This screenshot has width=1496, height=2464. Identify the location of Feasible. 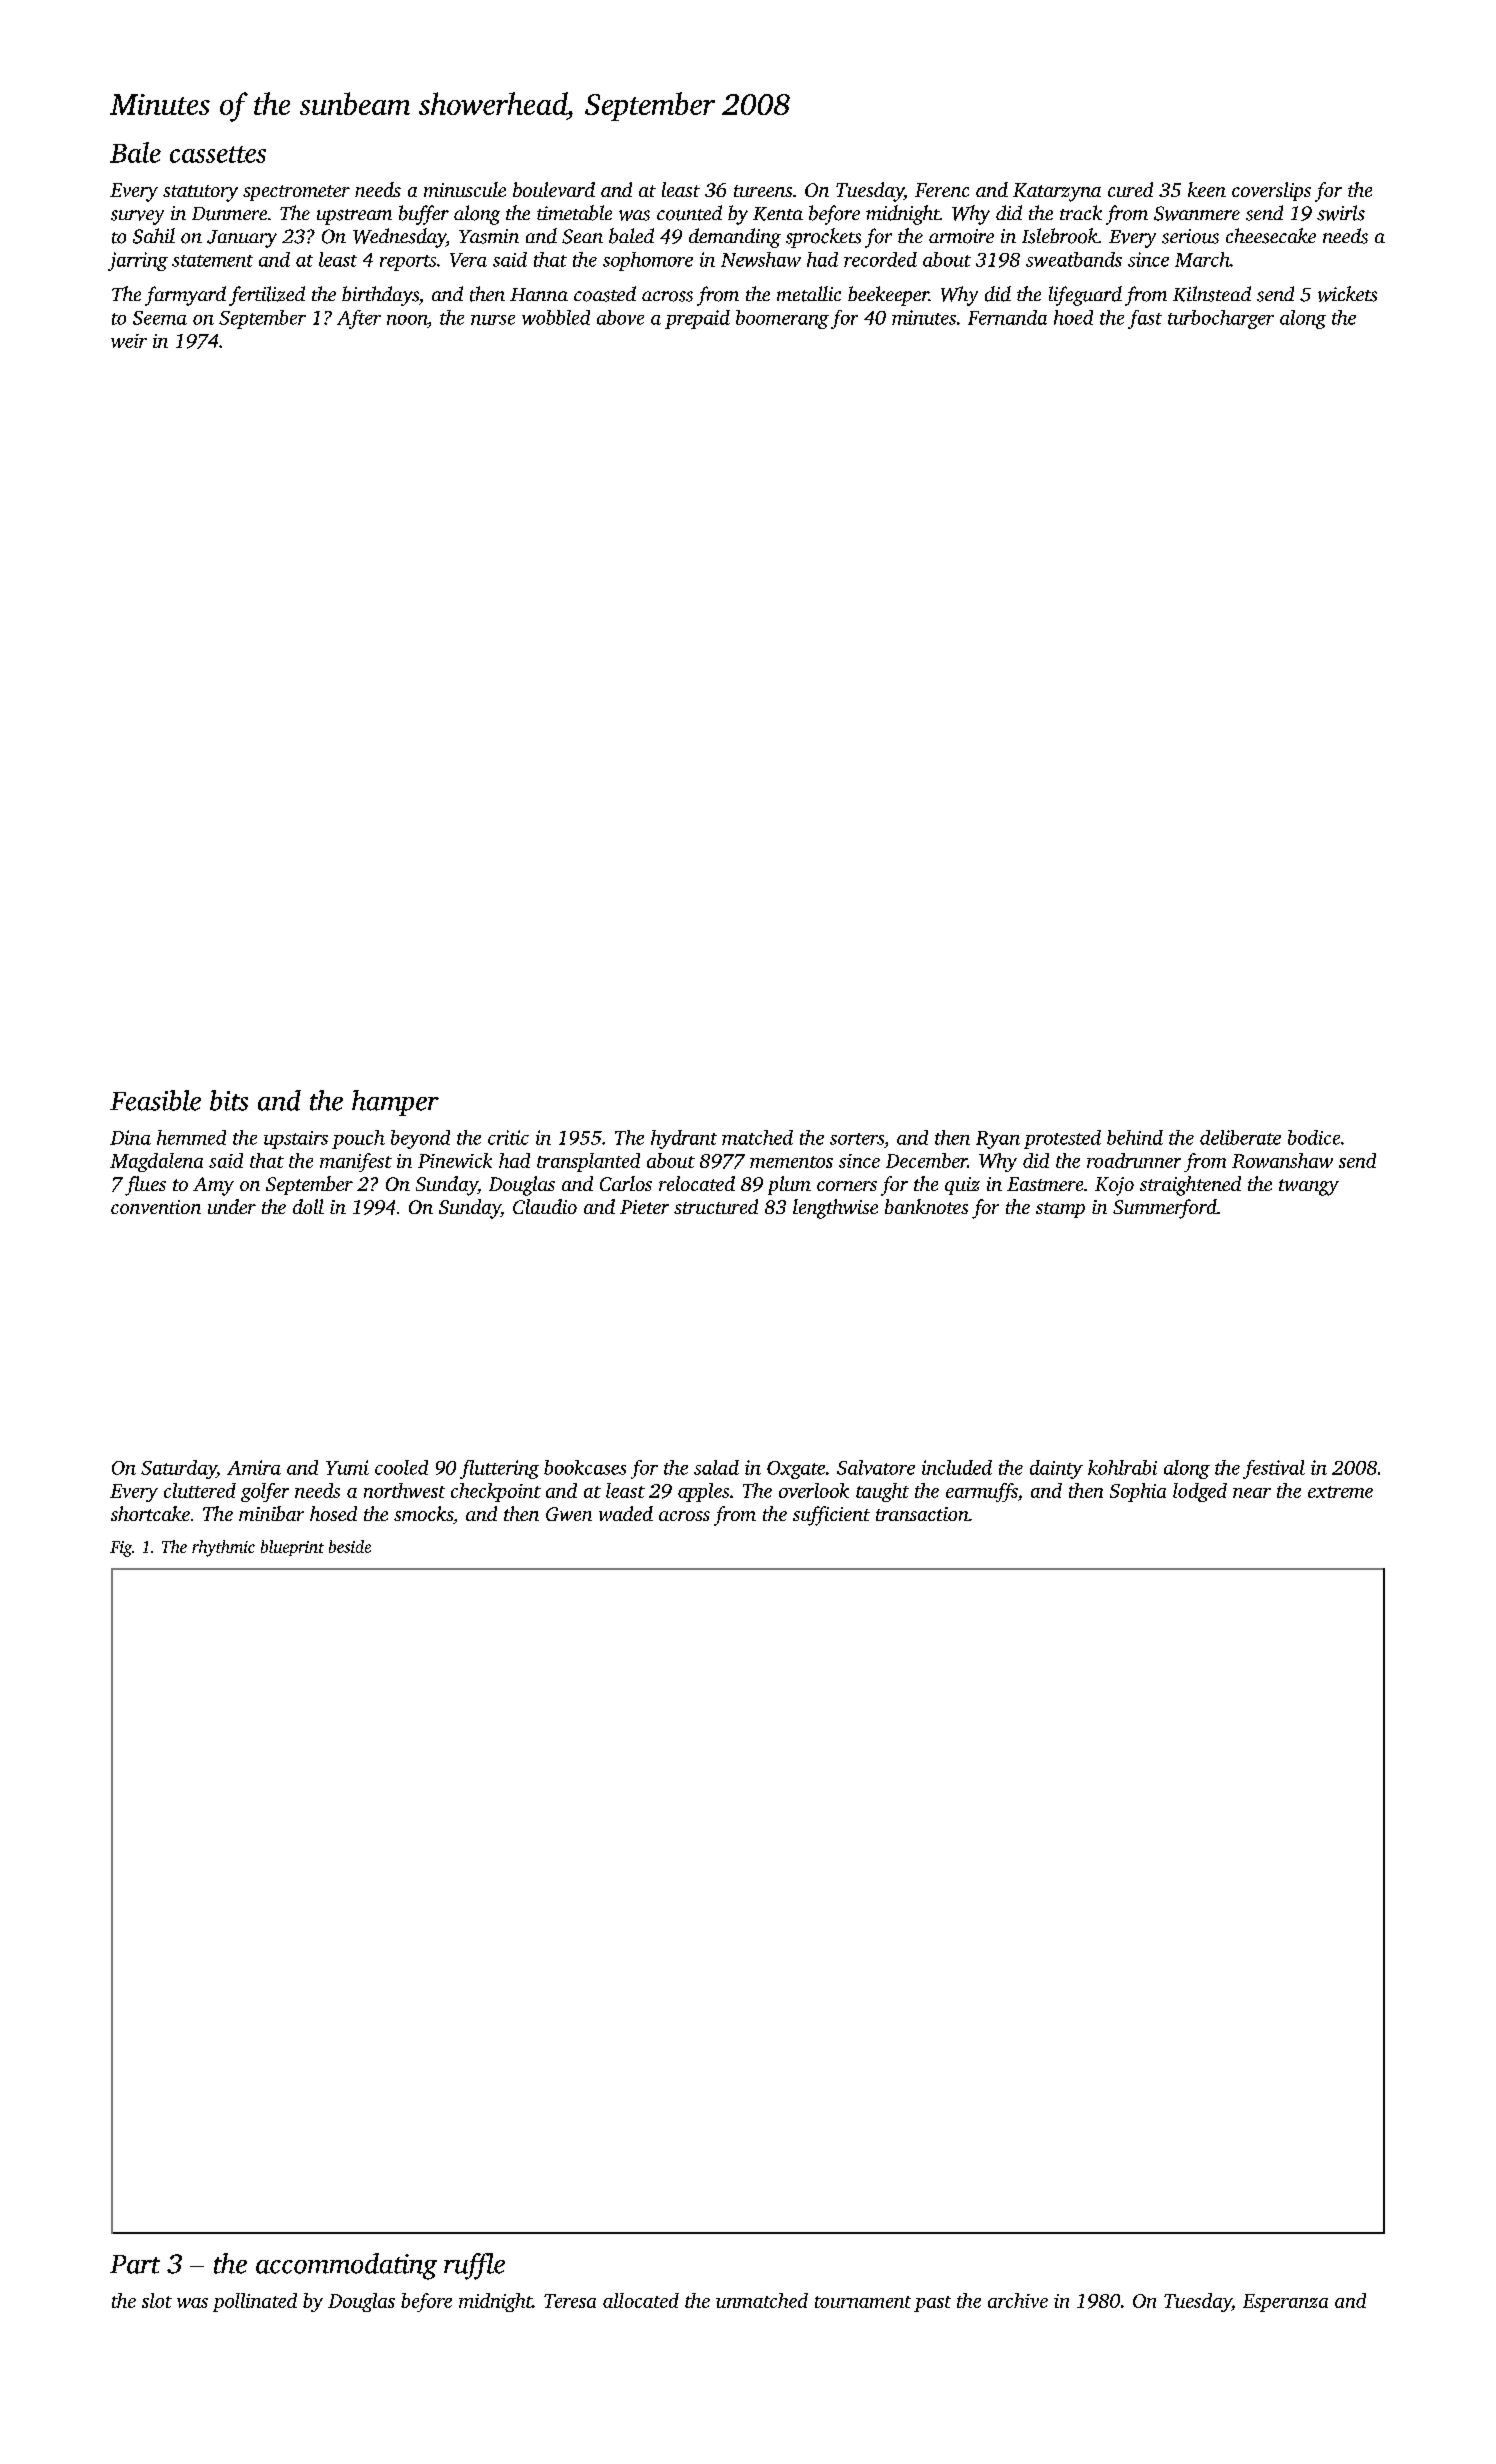
(155, 1100).
